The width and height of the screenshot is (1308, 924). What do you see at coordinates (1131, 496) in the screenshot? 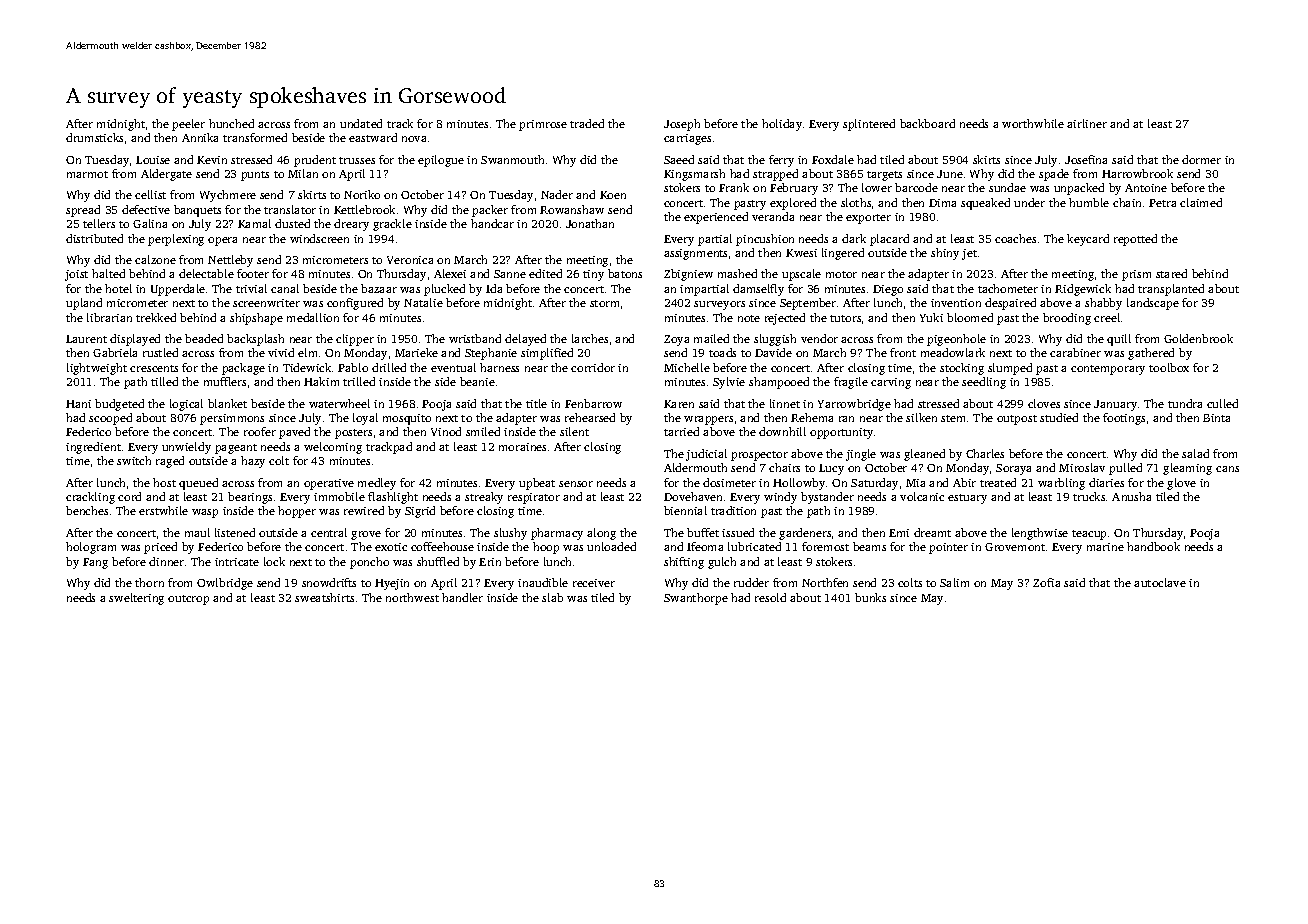
I see `Anusha` at bounding box center [1131, 496].
